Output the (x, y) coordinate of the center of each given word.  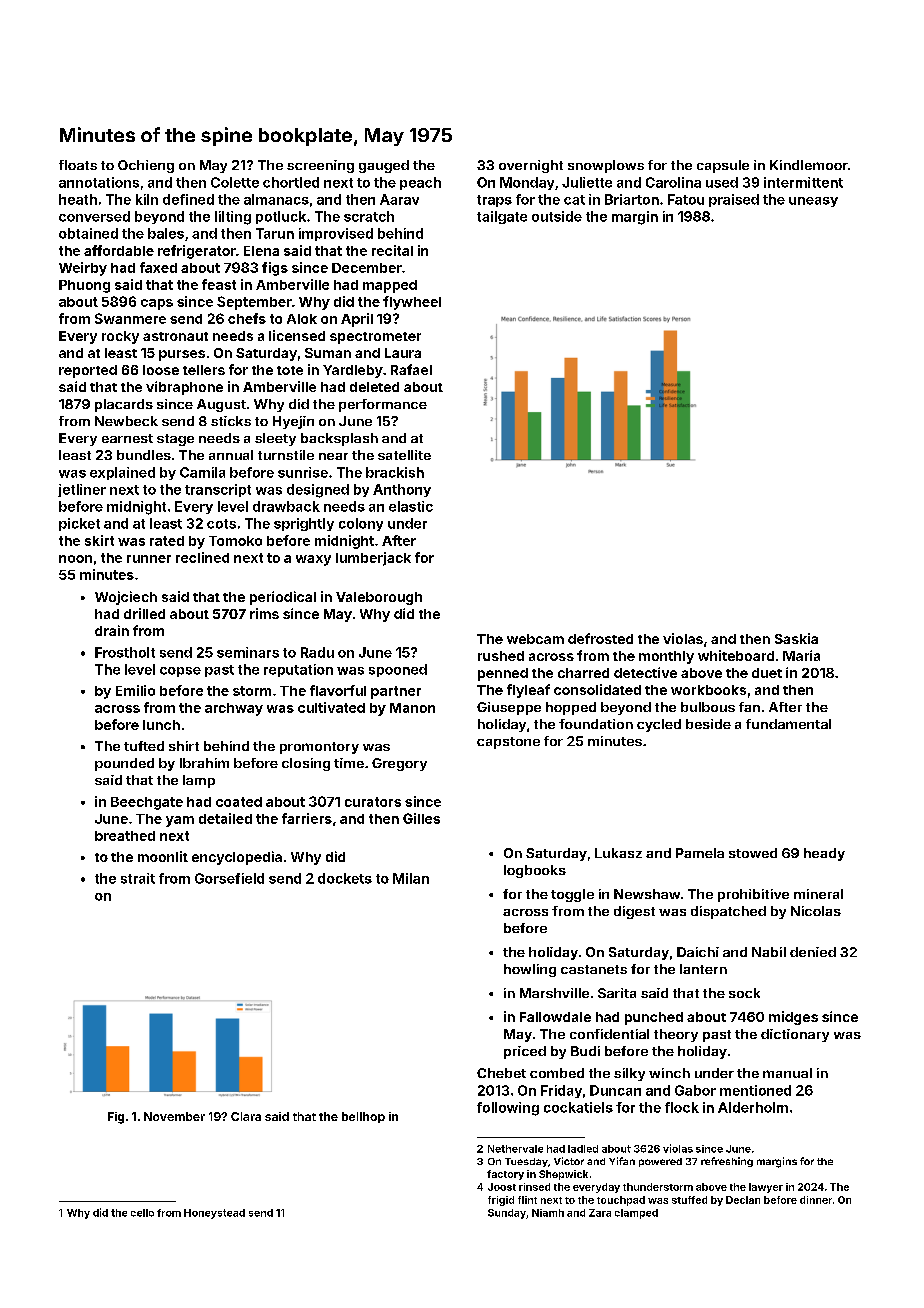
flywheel (412, 303)
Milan (411, 878)
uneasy (813, 202)
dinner (816, 1200)
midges (793, 1018)
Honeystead (214, 1214)
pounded (124, 764)
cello (142, 1213)
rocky (120, 337)
